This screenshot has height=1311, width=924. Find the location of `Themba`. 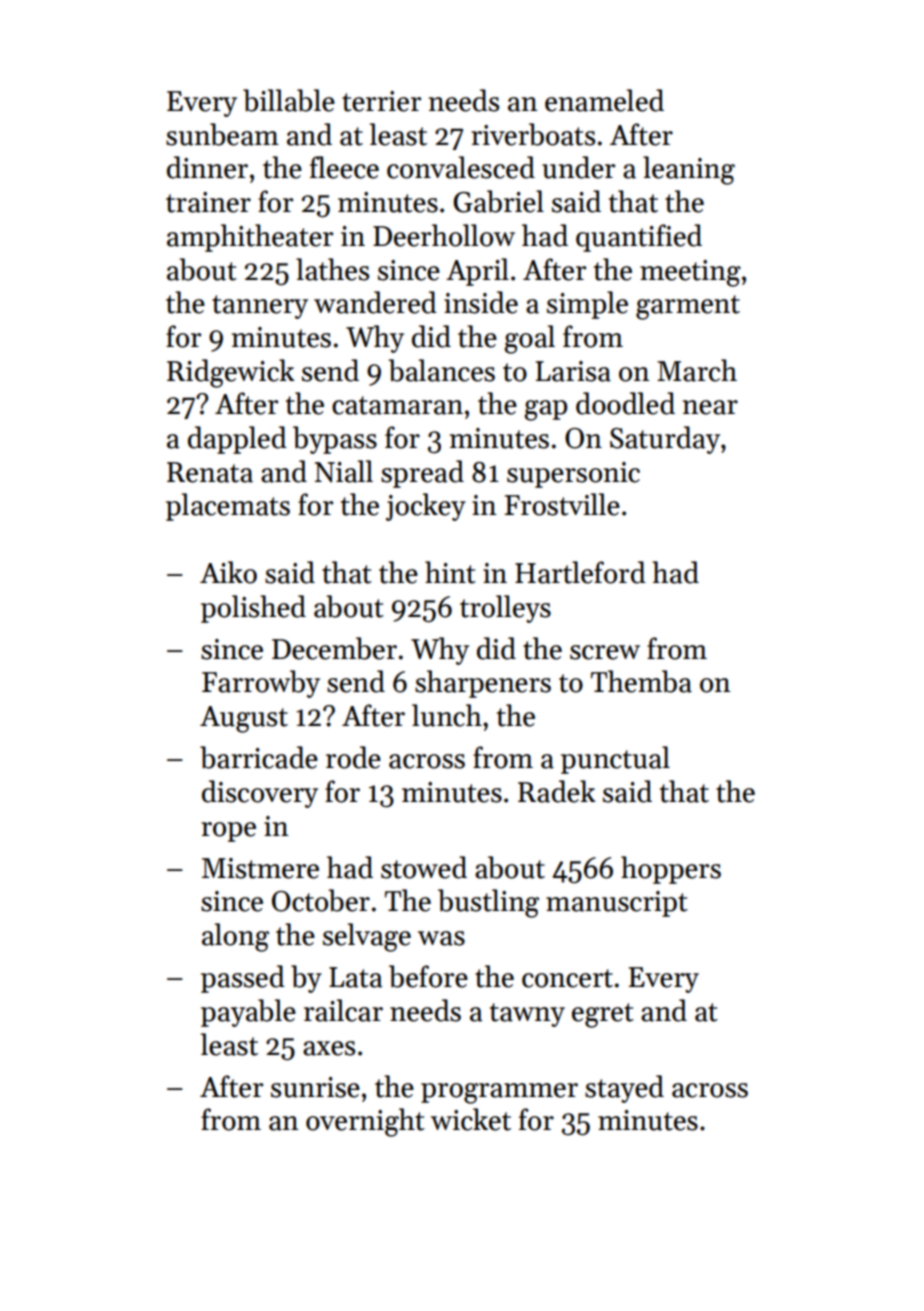

Themba is located at coordinates (641, 681).
